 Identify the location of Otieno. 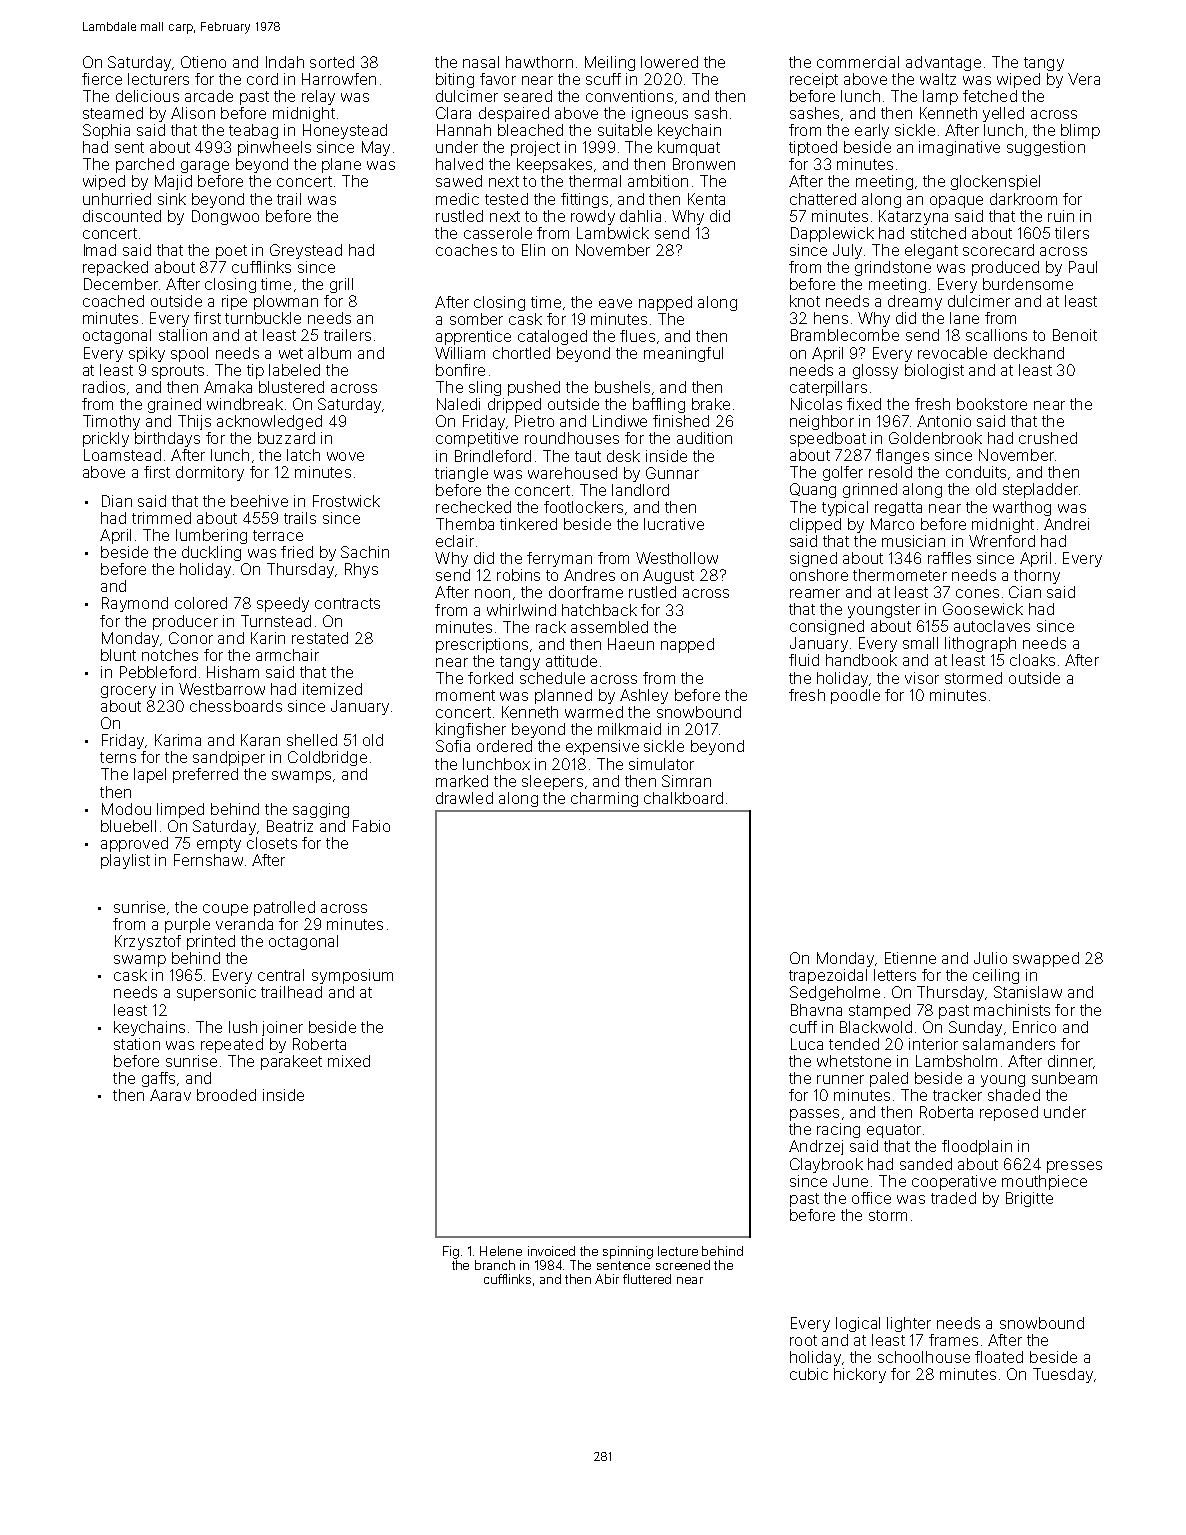
(203, 62).
